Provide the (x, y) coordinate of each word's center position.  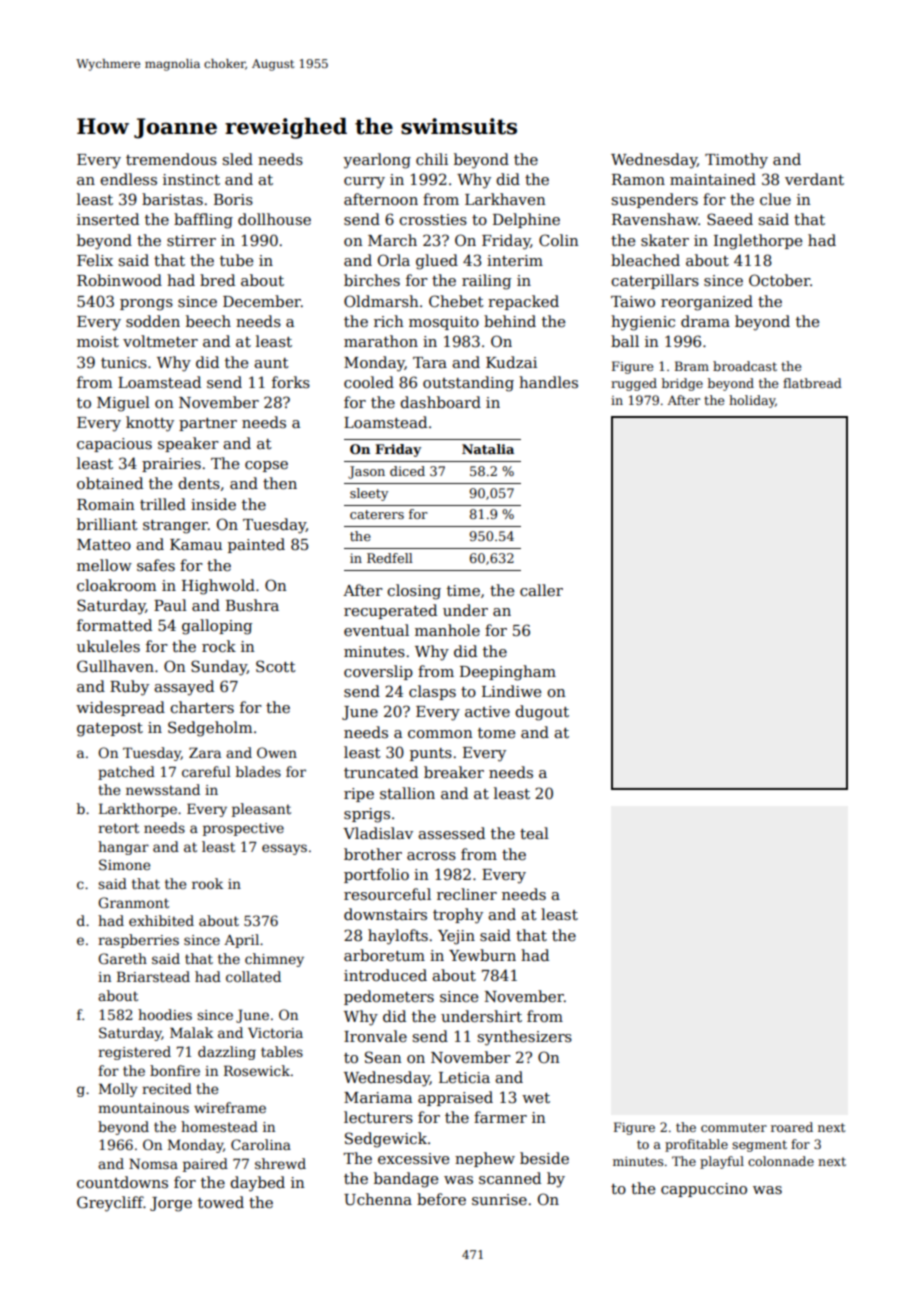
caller (541, 590)
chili (432, 159)
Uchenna (378, 1199)
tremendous (171, 159)
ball (625, 341)
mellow (104, 565)
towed (221, 1202)
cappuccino (704, 1190)
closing (414, 592)
